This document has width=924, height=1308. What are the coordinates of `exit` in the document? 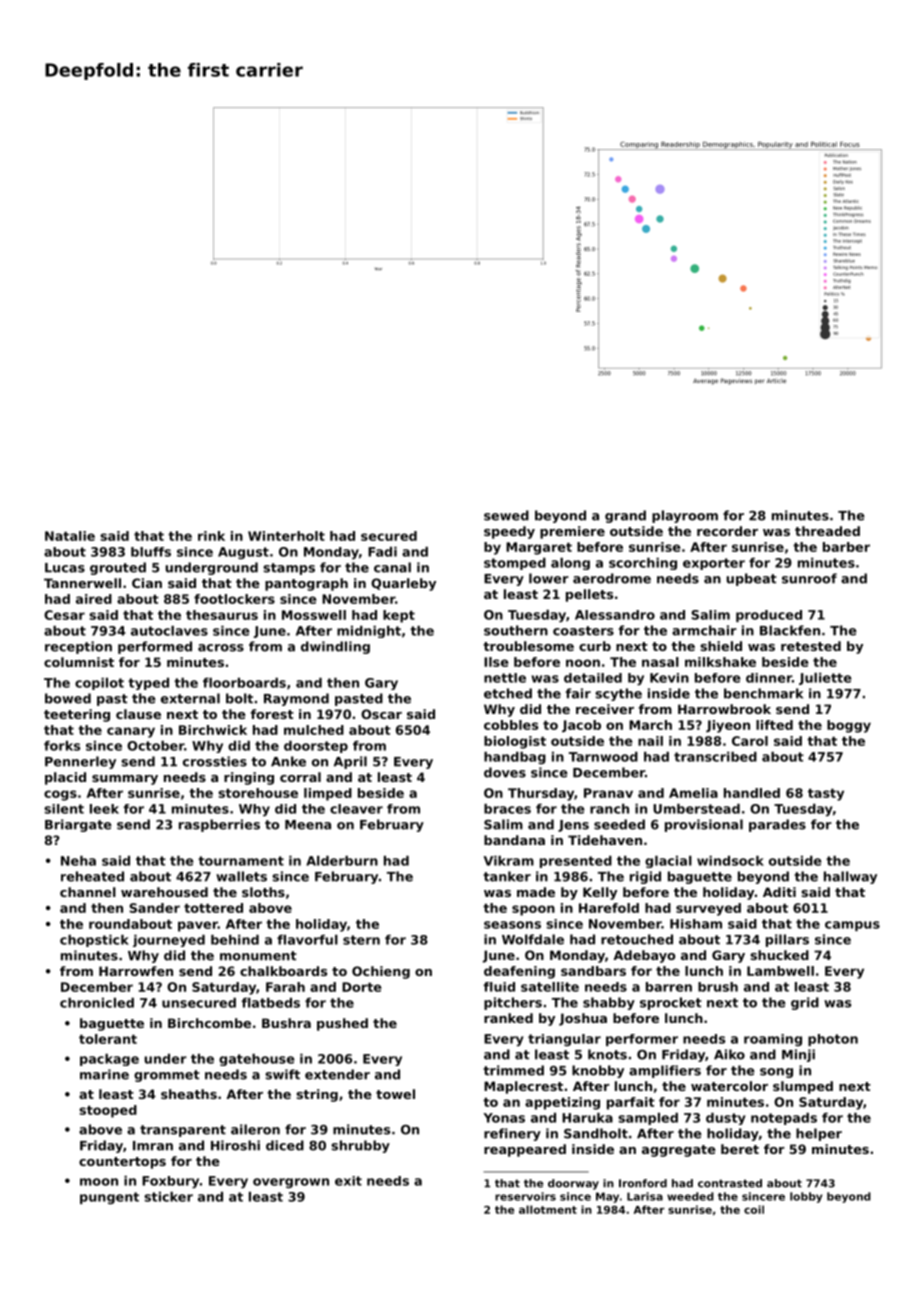 It's located at (348, 1181).
